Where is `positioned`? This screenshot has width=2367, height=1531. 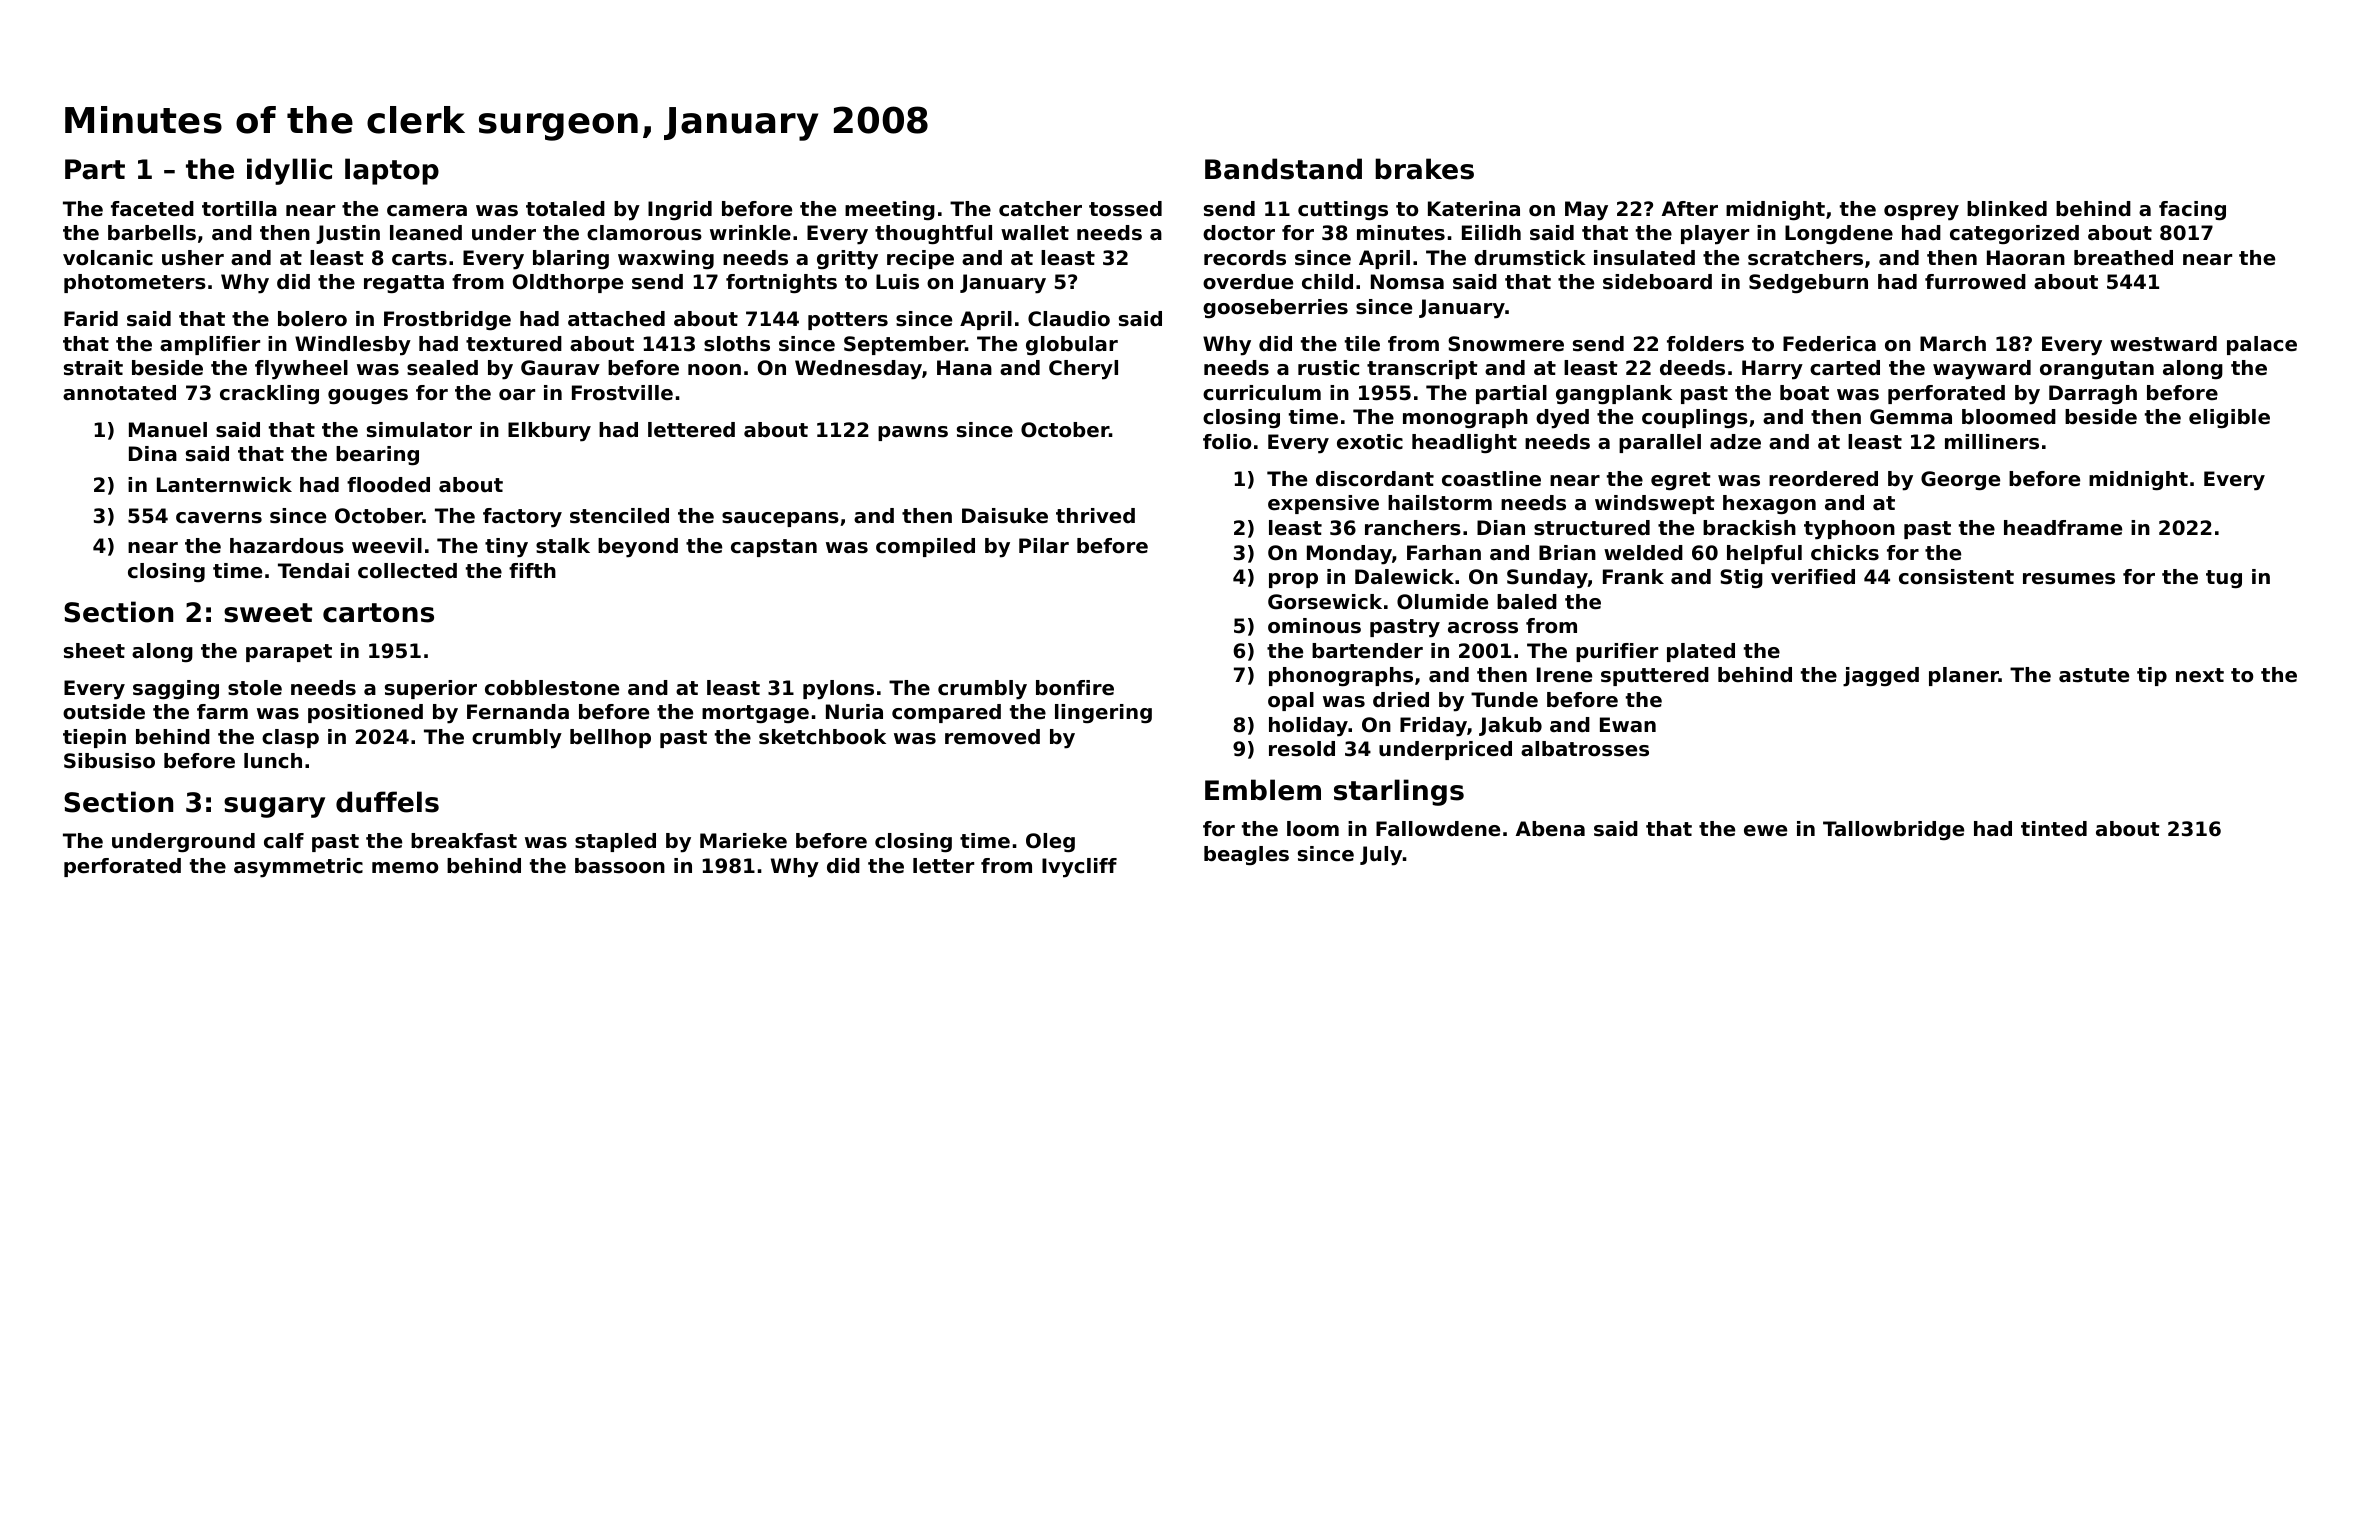
positioned is located at coordinates (365, 713).
